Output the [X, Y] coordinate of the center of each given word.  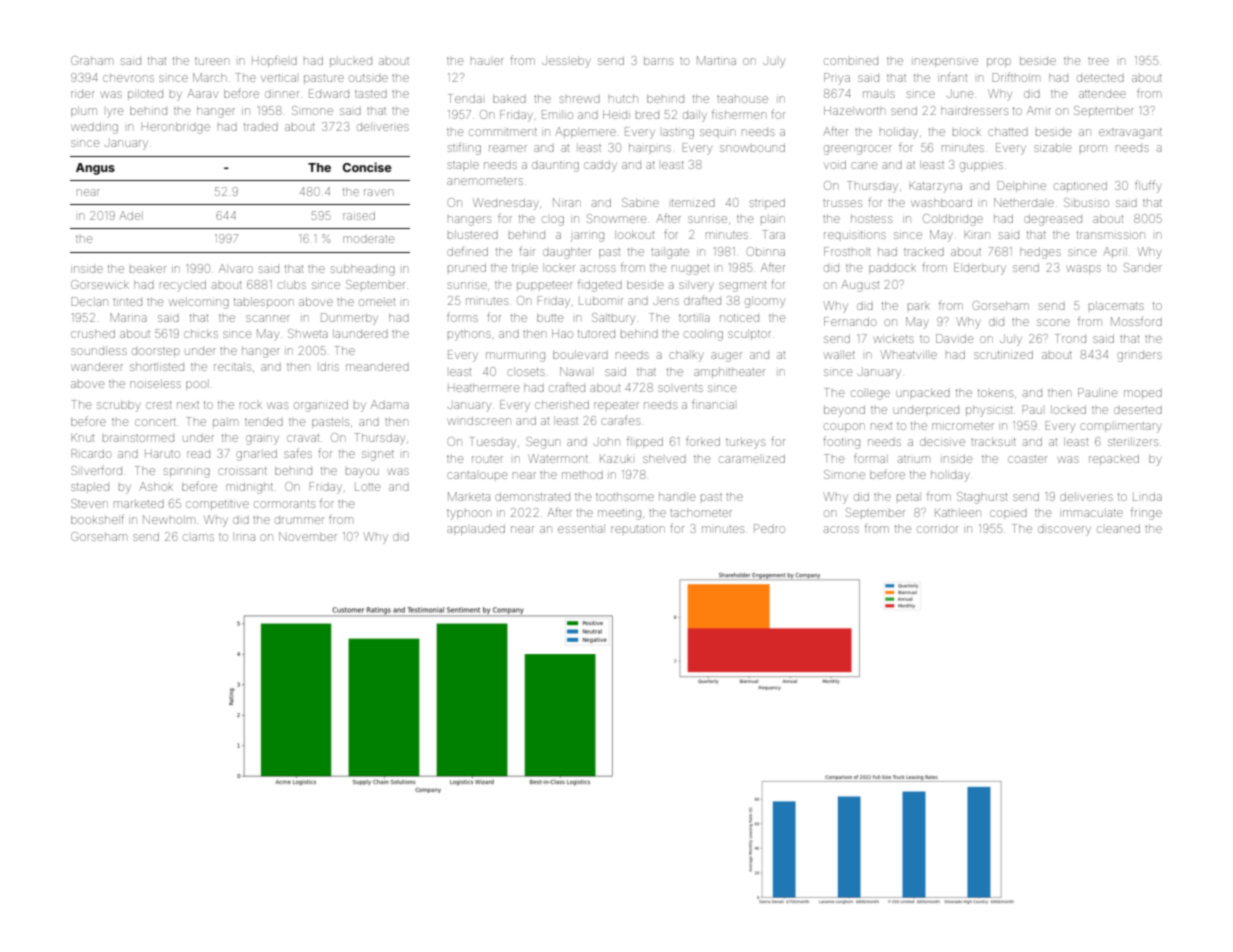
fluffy [1148, 186]
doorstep [155, 352]
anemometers [485, 181]
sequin [717, 132]
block [967, 131]
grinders [1139, 357]
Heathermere [483, 387]
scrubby [118, 406]
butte [550, 317]
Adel [131, 215]
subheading [363, 270]
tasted [371, 94]
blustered [473, 234]
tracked [924, 251]
